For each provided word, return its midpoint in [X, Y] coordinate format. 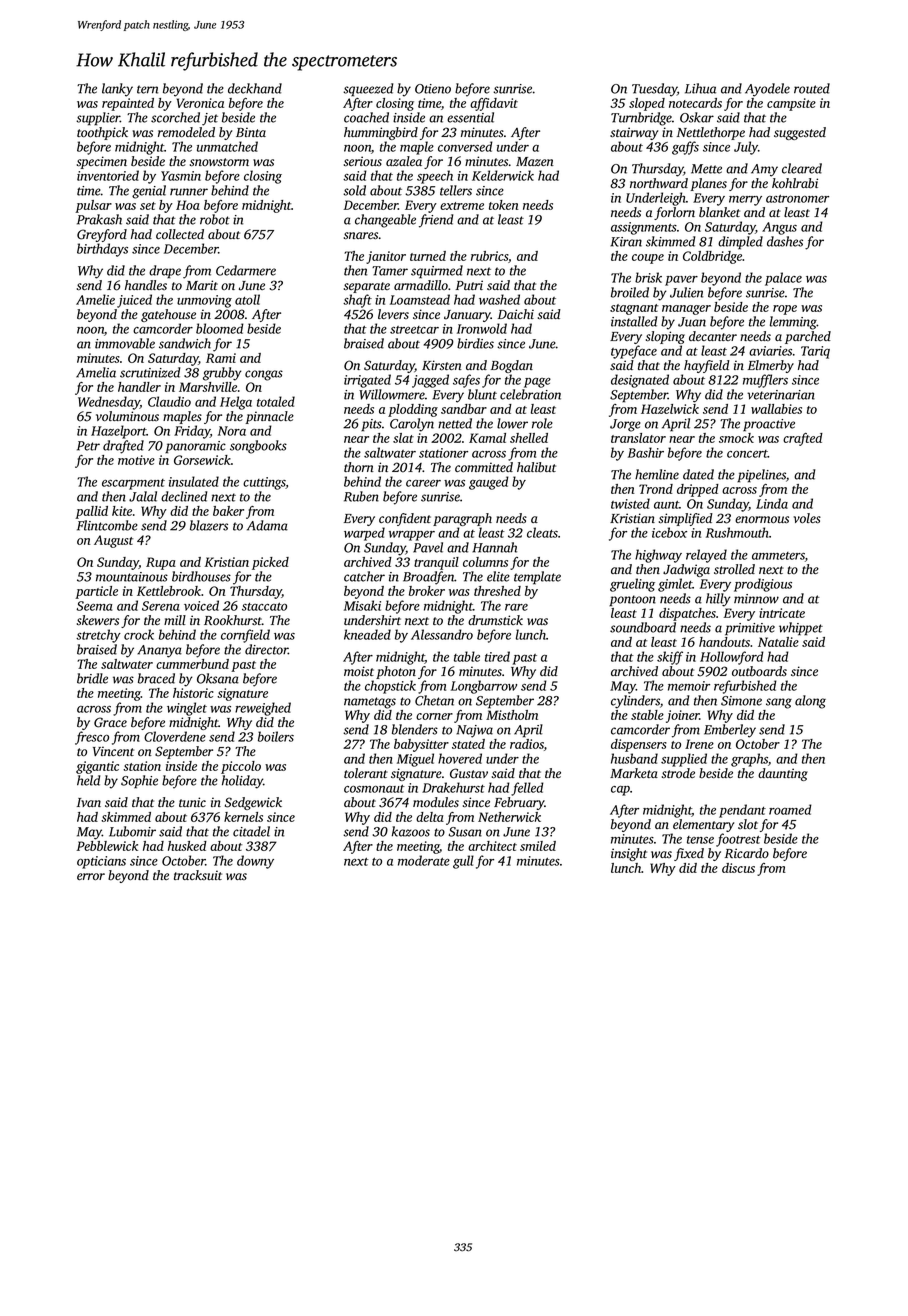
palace [783, 279]
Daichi [516, 314]
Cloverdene [175, 736]
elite [498, 576]
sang [779, 703]
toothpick [102, 133]
